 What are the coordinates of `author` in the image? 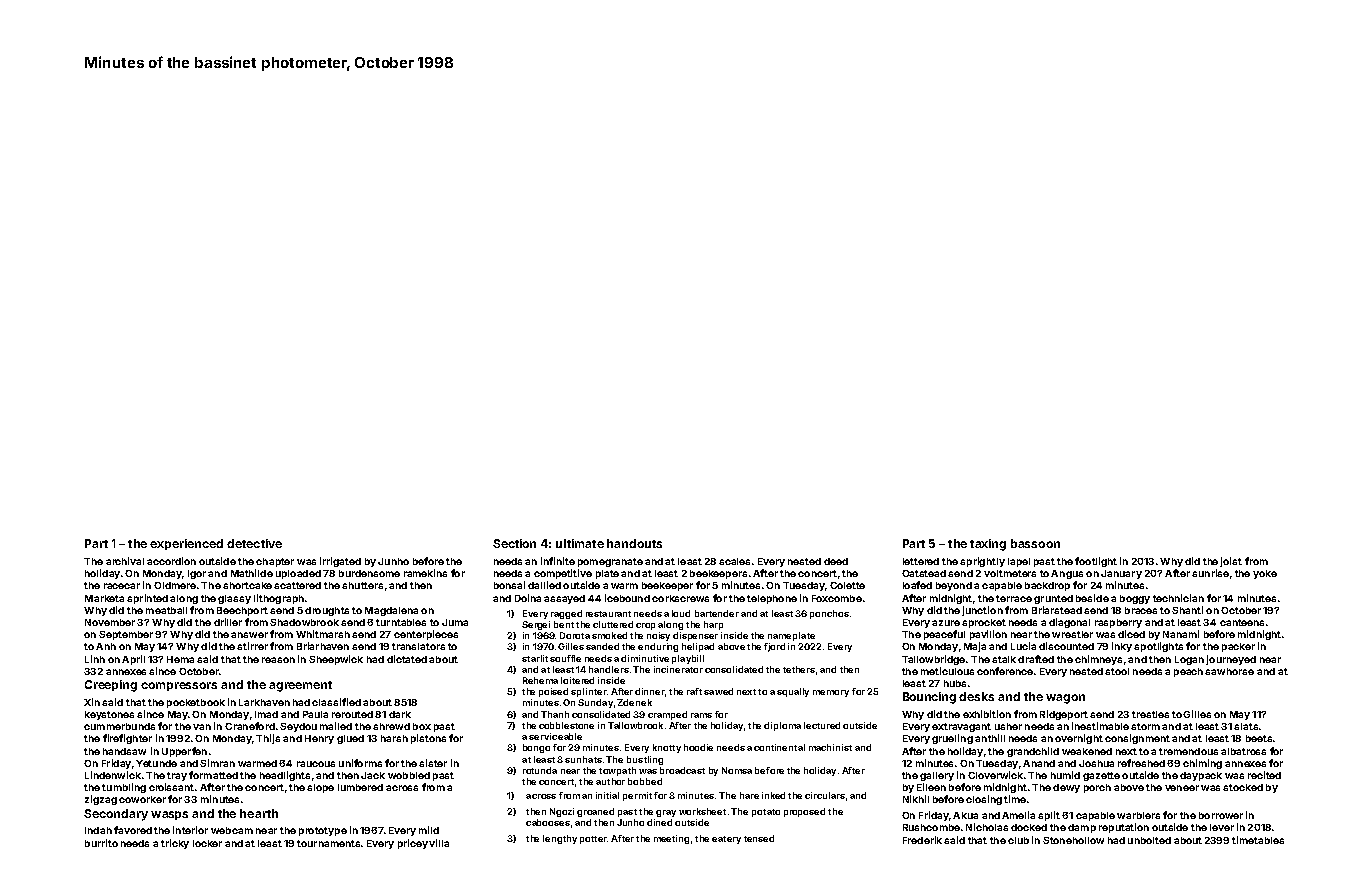 It's located at (610, 781).
